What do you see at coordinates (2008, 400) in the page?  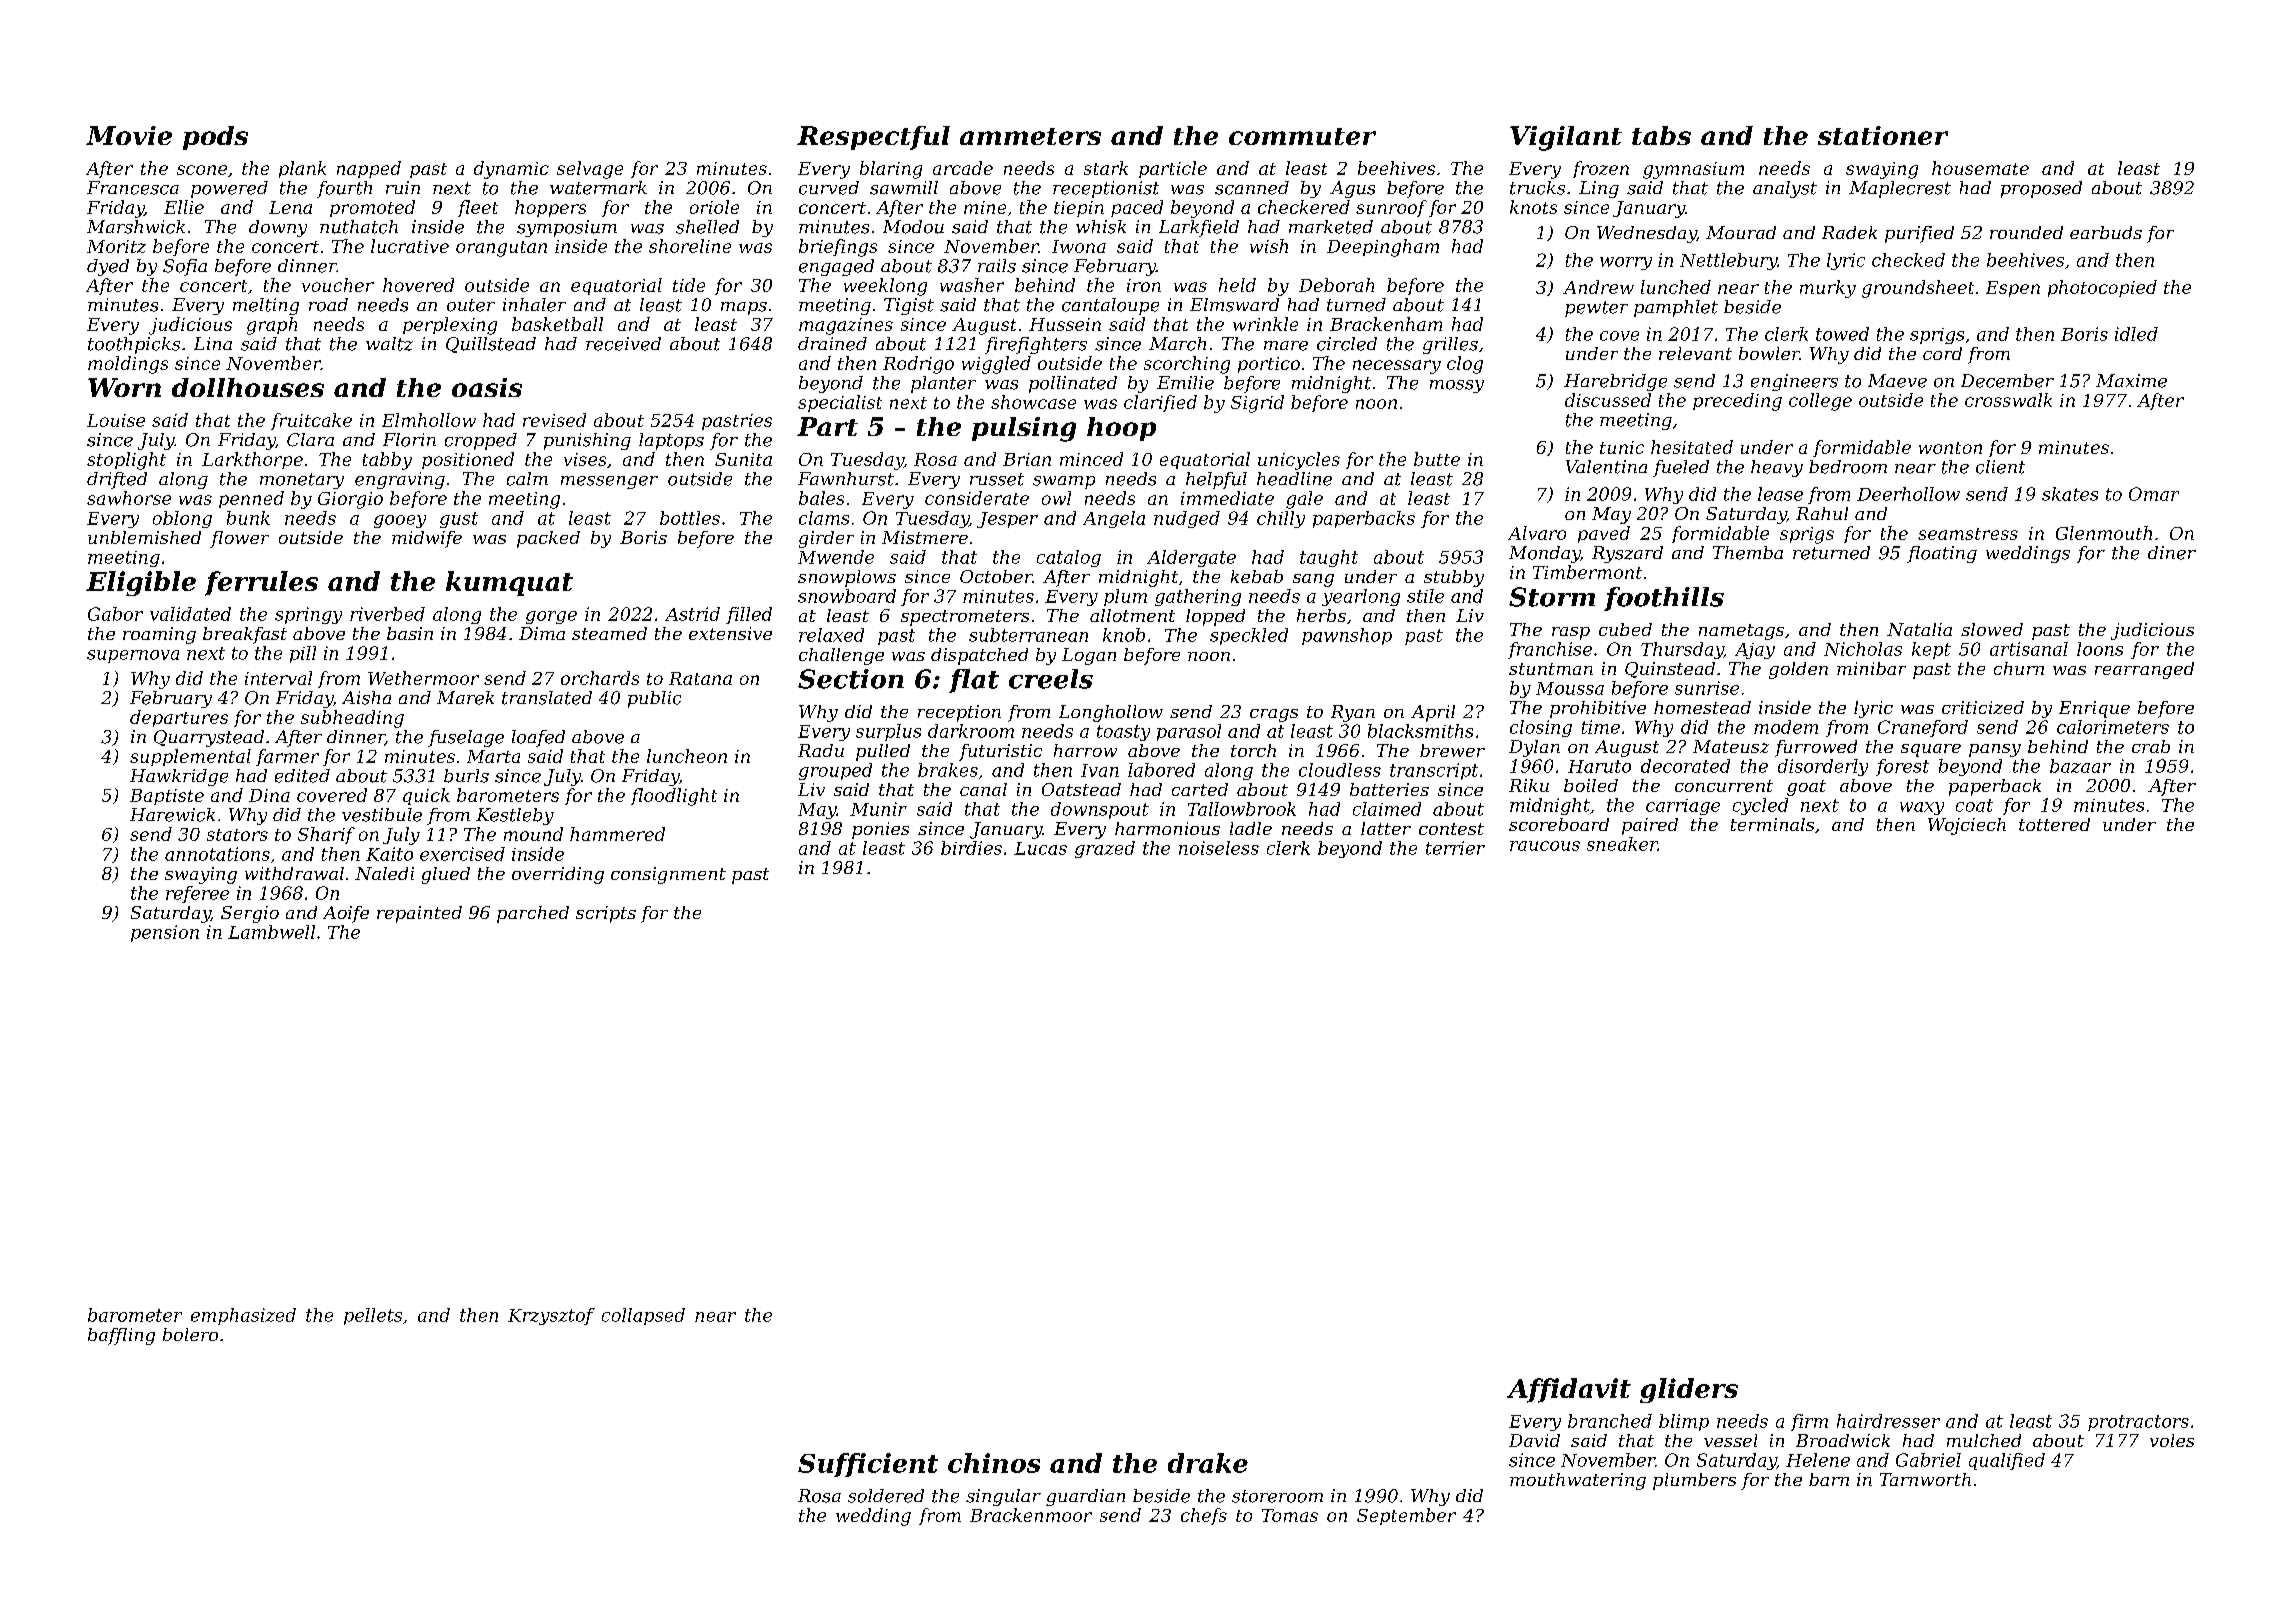 I see `crosswalk` at bounding box center [2008, 400].
